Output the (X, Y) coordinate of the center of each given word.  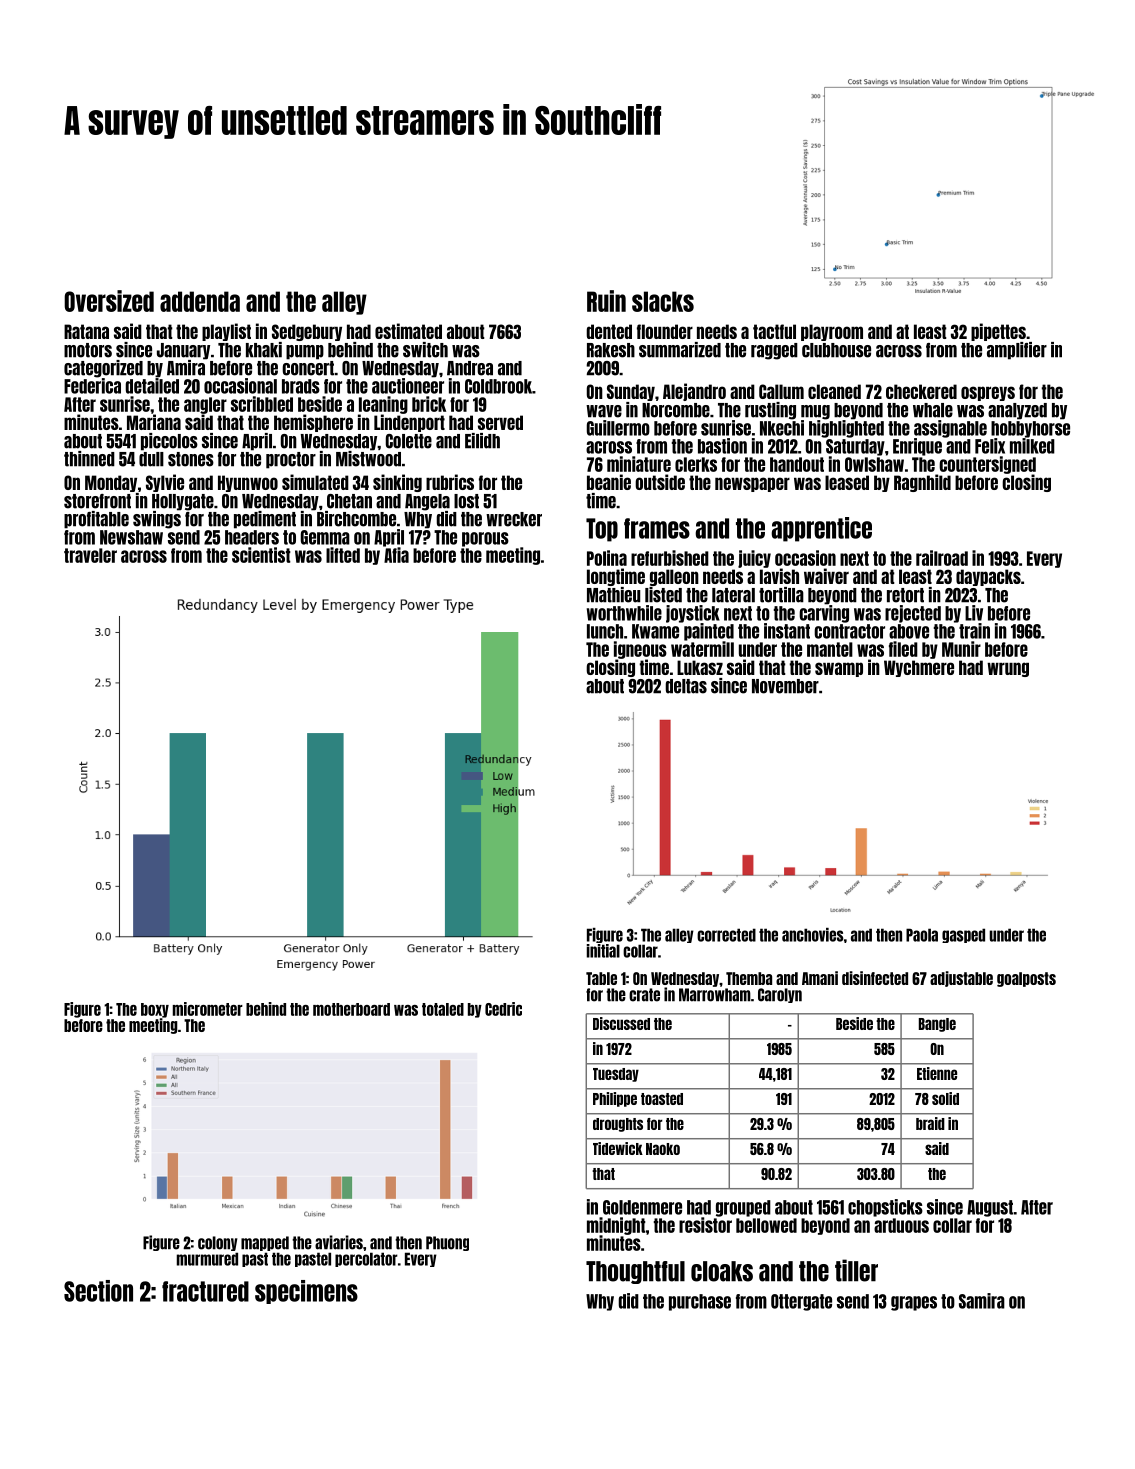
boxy (155, 1010)
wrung (1008, 669)
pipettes (998, 332)
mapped (265, 1243)
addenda (200, 301)
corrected (726, 935)
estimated (408, 331)
